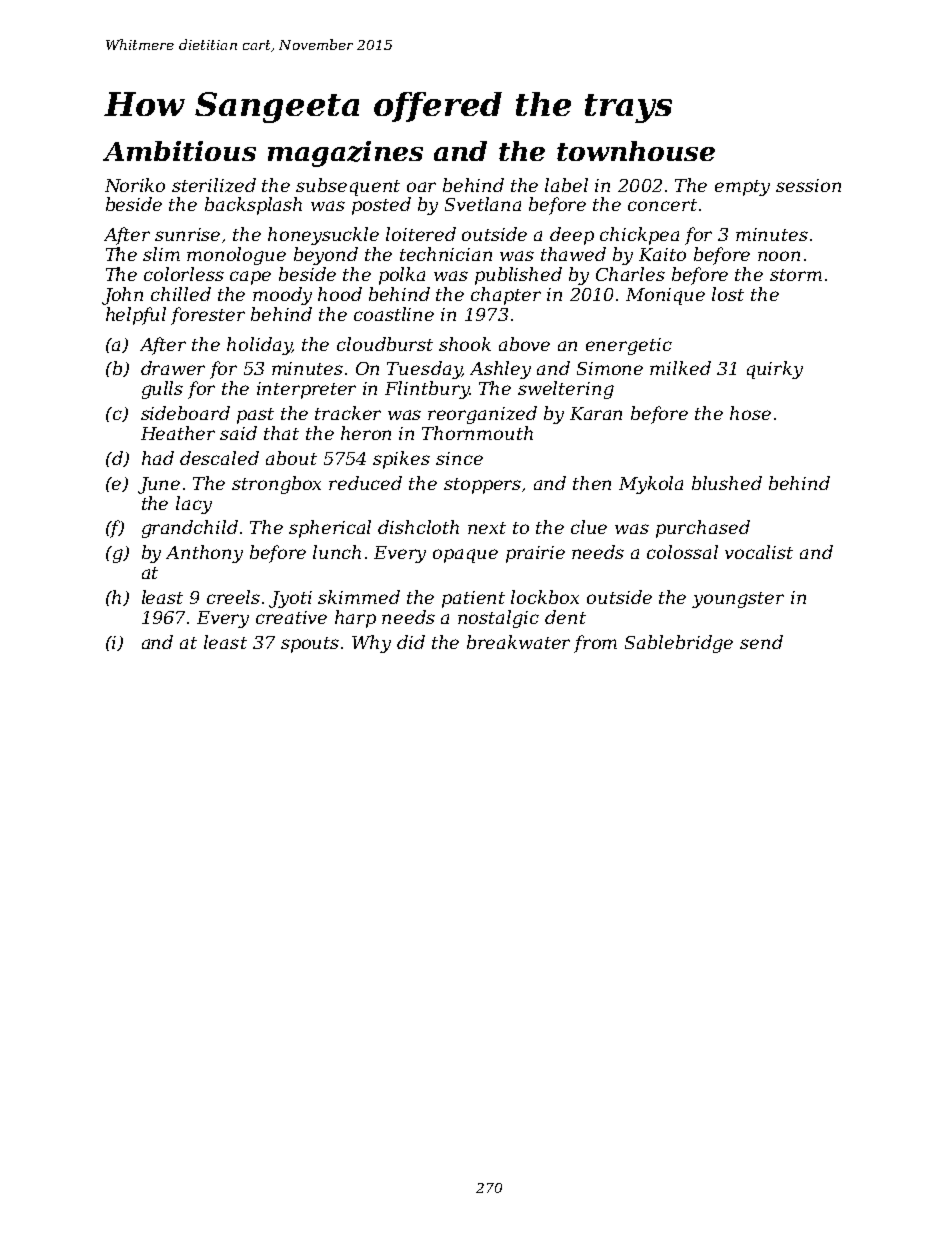 This image has width=952, height=1233. I want to click on strongbox, so click(276, 485).
